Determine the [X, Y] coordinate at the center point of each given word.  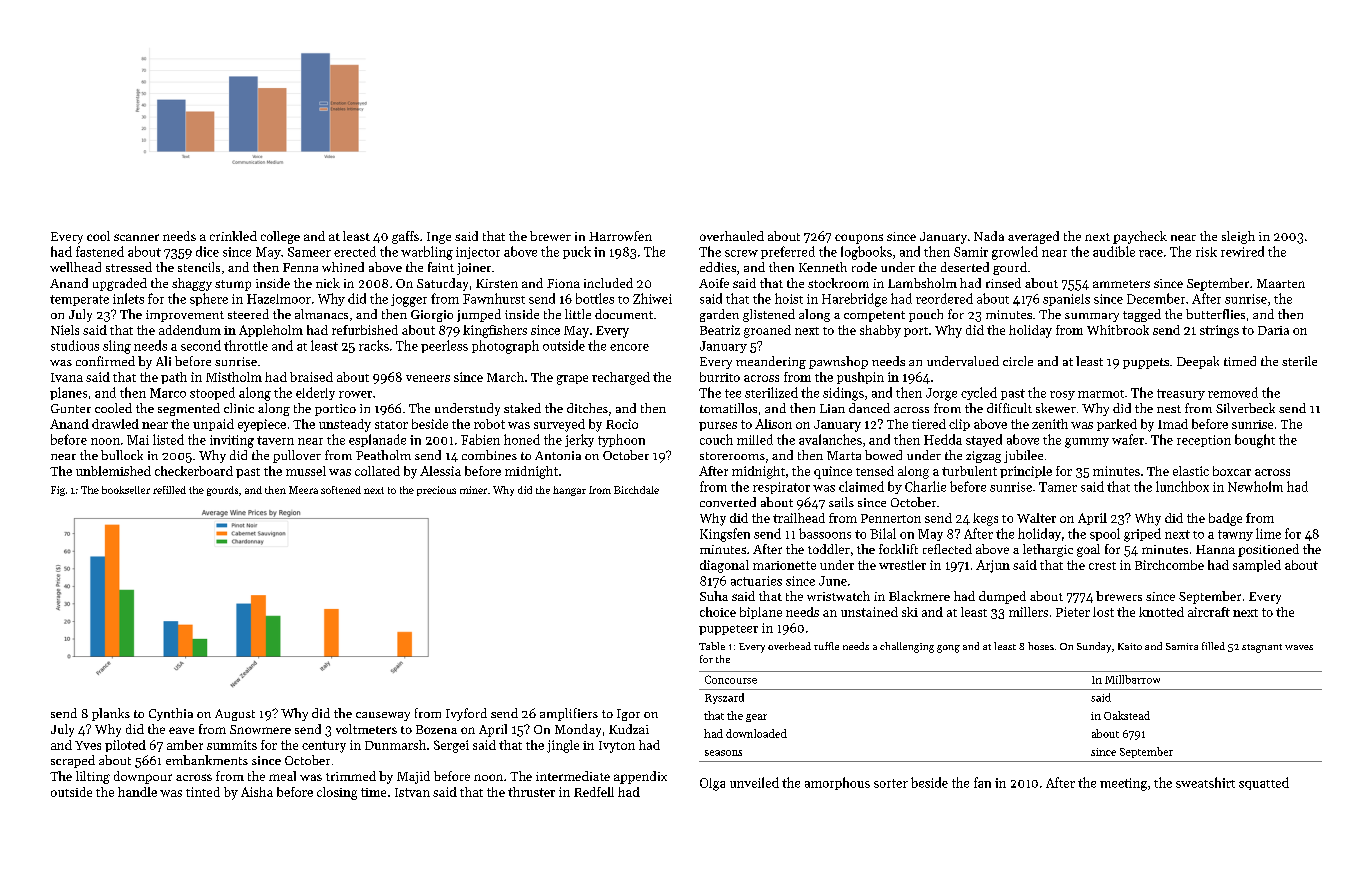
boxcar [1232, 471]
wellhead [75, 267]
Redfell [594, 792]
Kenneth [823, 267]
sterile [1299, 361]
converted [728, 502]
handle [137, 792]
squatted [1264, 783]
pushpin [860, 378]
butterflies [1215, 314]
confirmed [105, 361]
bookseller [126, 490]
